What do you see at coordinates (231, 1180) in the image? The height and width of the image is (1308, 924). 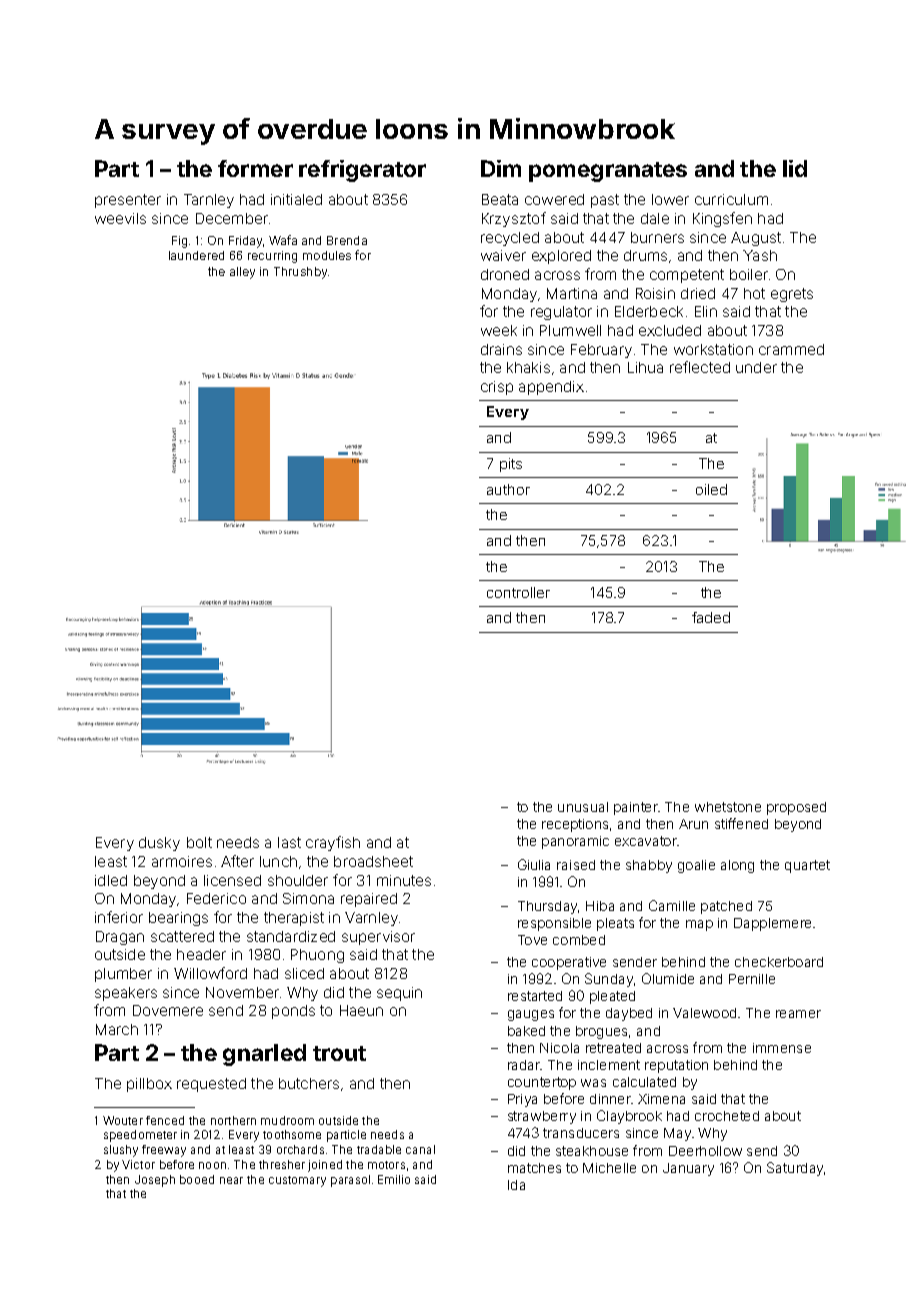 I see `near` at bounding box center [231, 1180].
